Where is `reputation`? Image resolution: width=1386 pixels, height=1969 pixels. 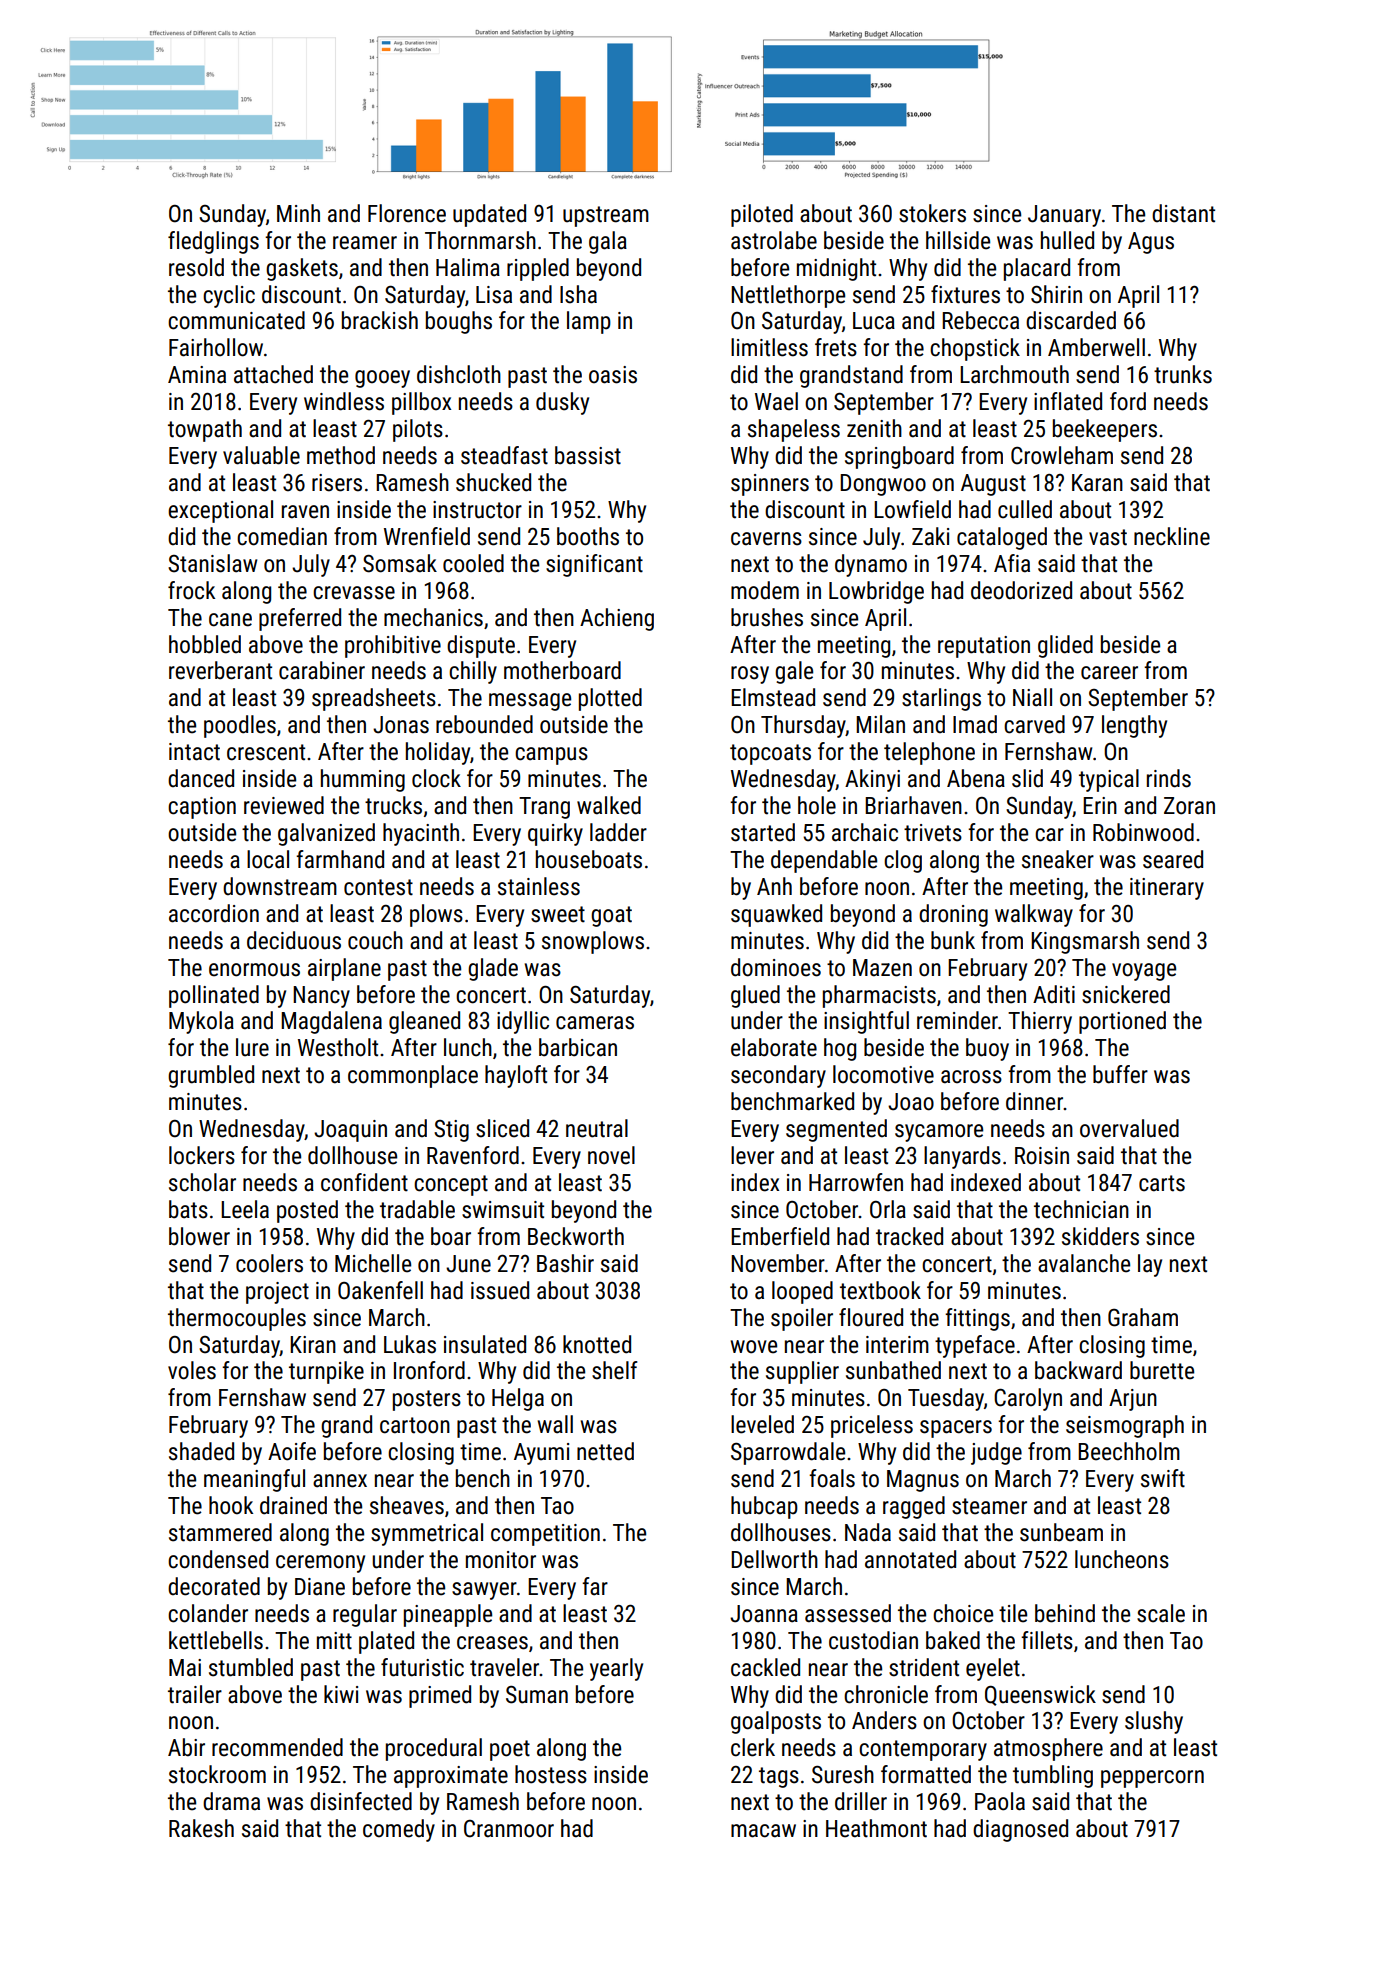 reputation is located at coordinates (984, 647).
